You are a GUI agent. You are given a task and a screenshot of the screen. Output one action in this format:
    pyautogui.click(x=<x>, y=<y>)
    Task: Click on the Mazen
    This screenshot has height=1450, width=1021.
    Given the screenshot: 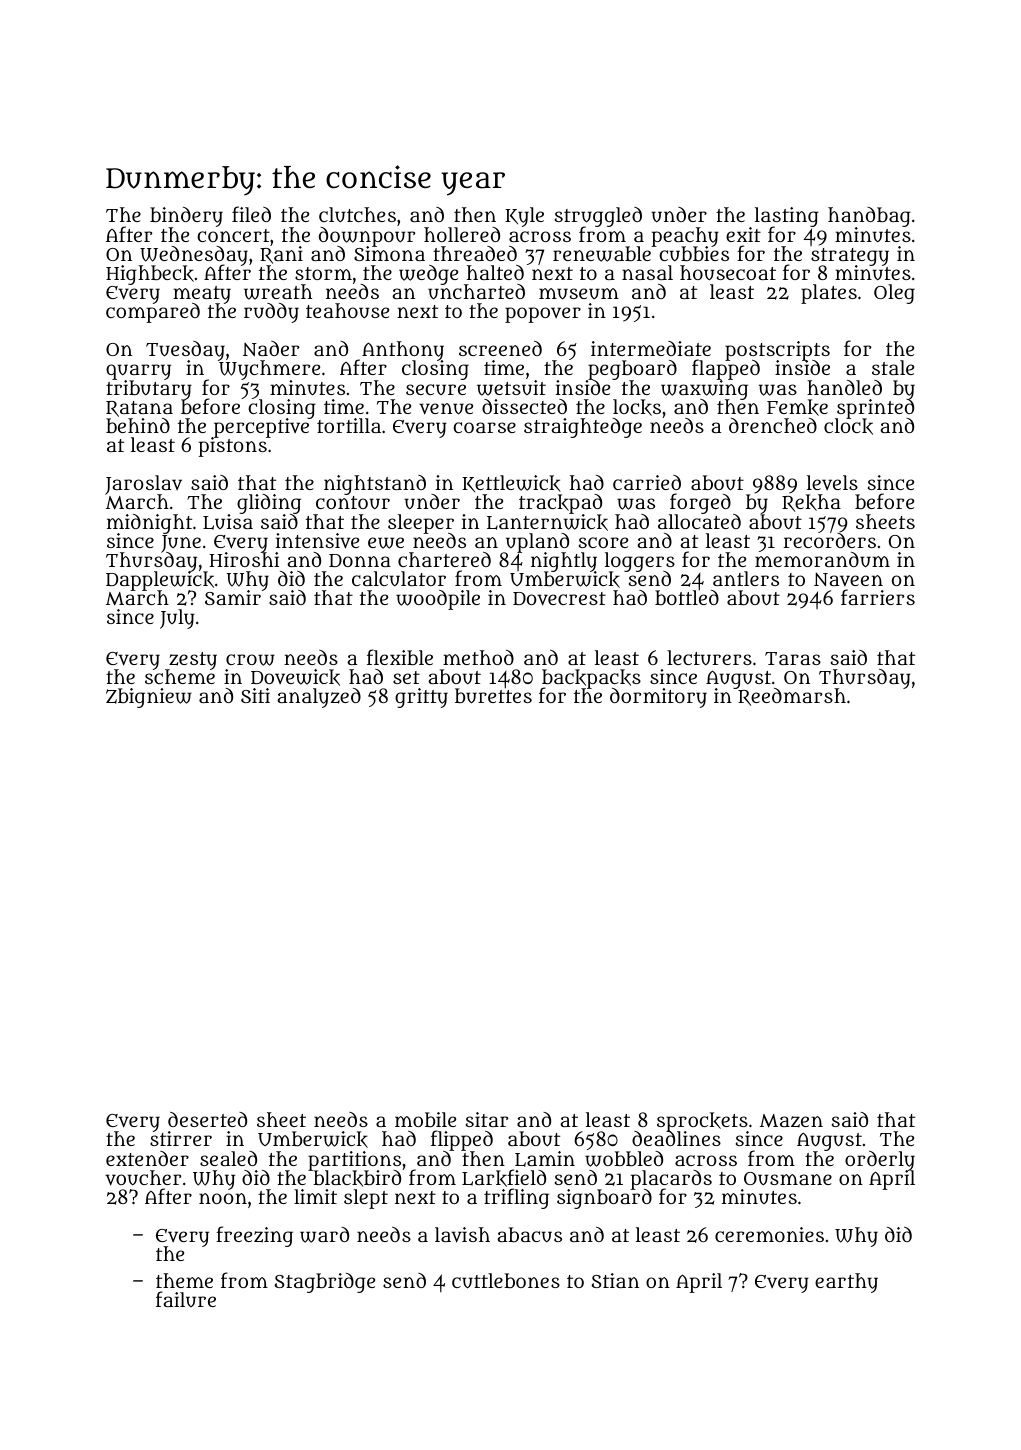 What is the action you would take?
    pyautogui.click(x=791, y=1121)
